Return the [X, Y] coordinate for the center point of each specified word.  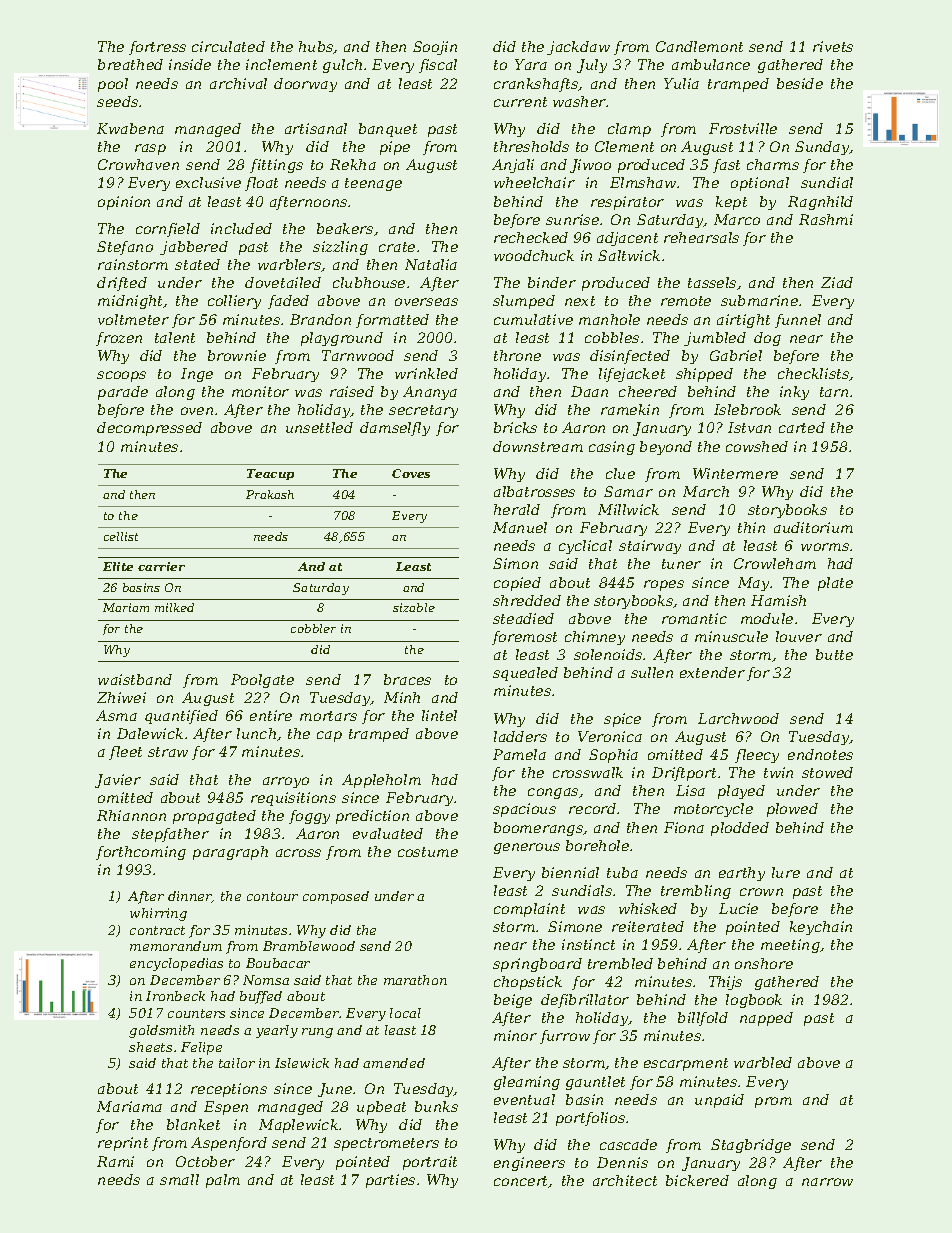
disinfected [630, 357]
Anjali [513, 166]
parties [390, 1181]
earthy [742, 874]
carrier [161, 566]
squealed [525, 674]
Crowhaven [138, 164]
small [179, 1179]
